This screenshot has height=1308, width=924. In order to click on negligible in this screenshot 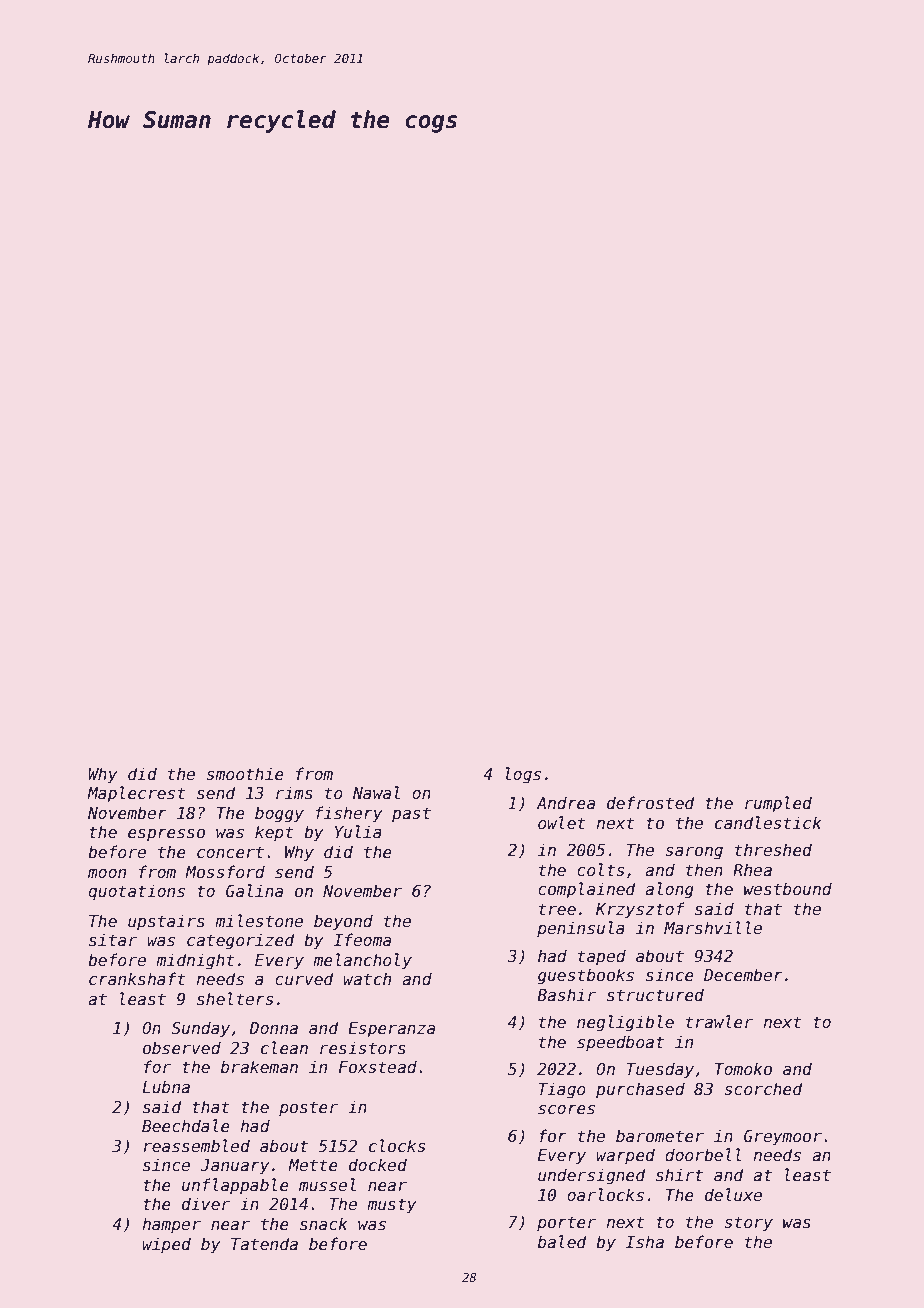, I will do `click(625, 1023)`.
